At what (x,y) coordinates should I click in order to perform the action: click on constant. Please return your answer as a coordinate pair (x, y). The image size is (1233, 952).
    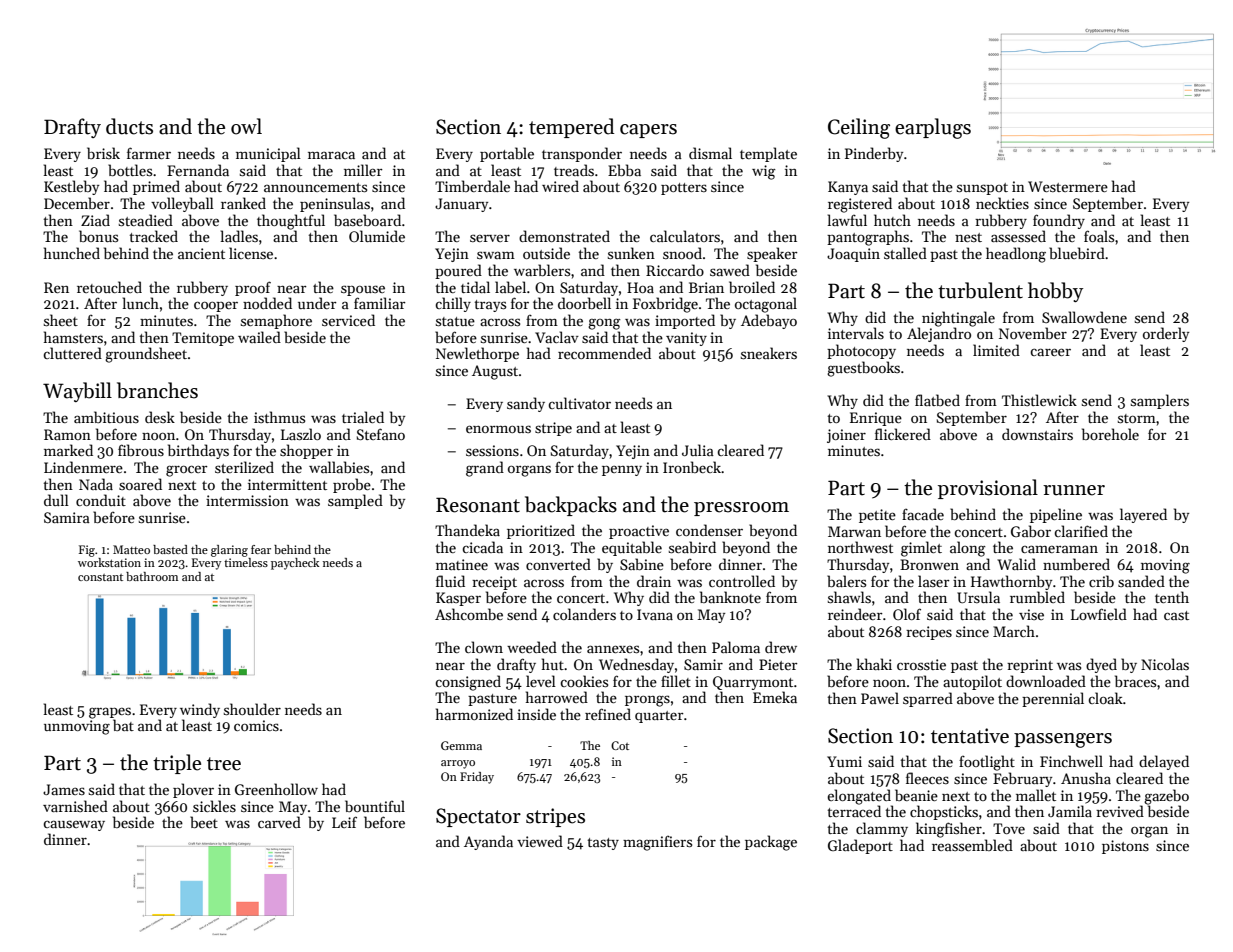
    Looking at the image, I should click on (100, 577).
